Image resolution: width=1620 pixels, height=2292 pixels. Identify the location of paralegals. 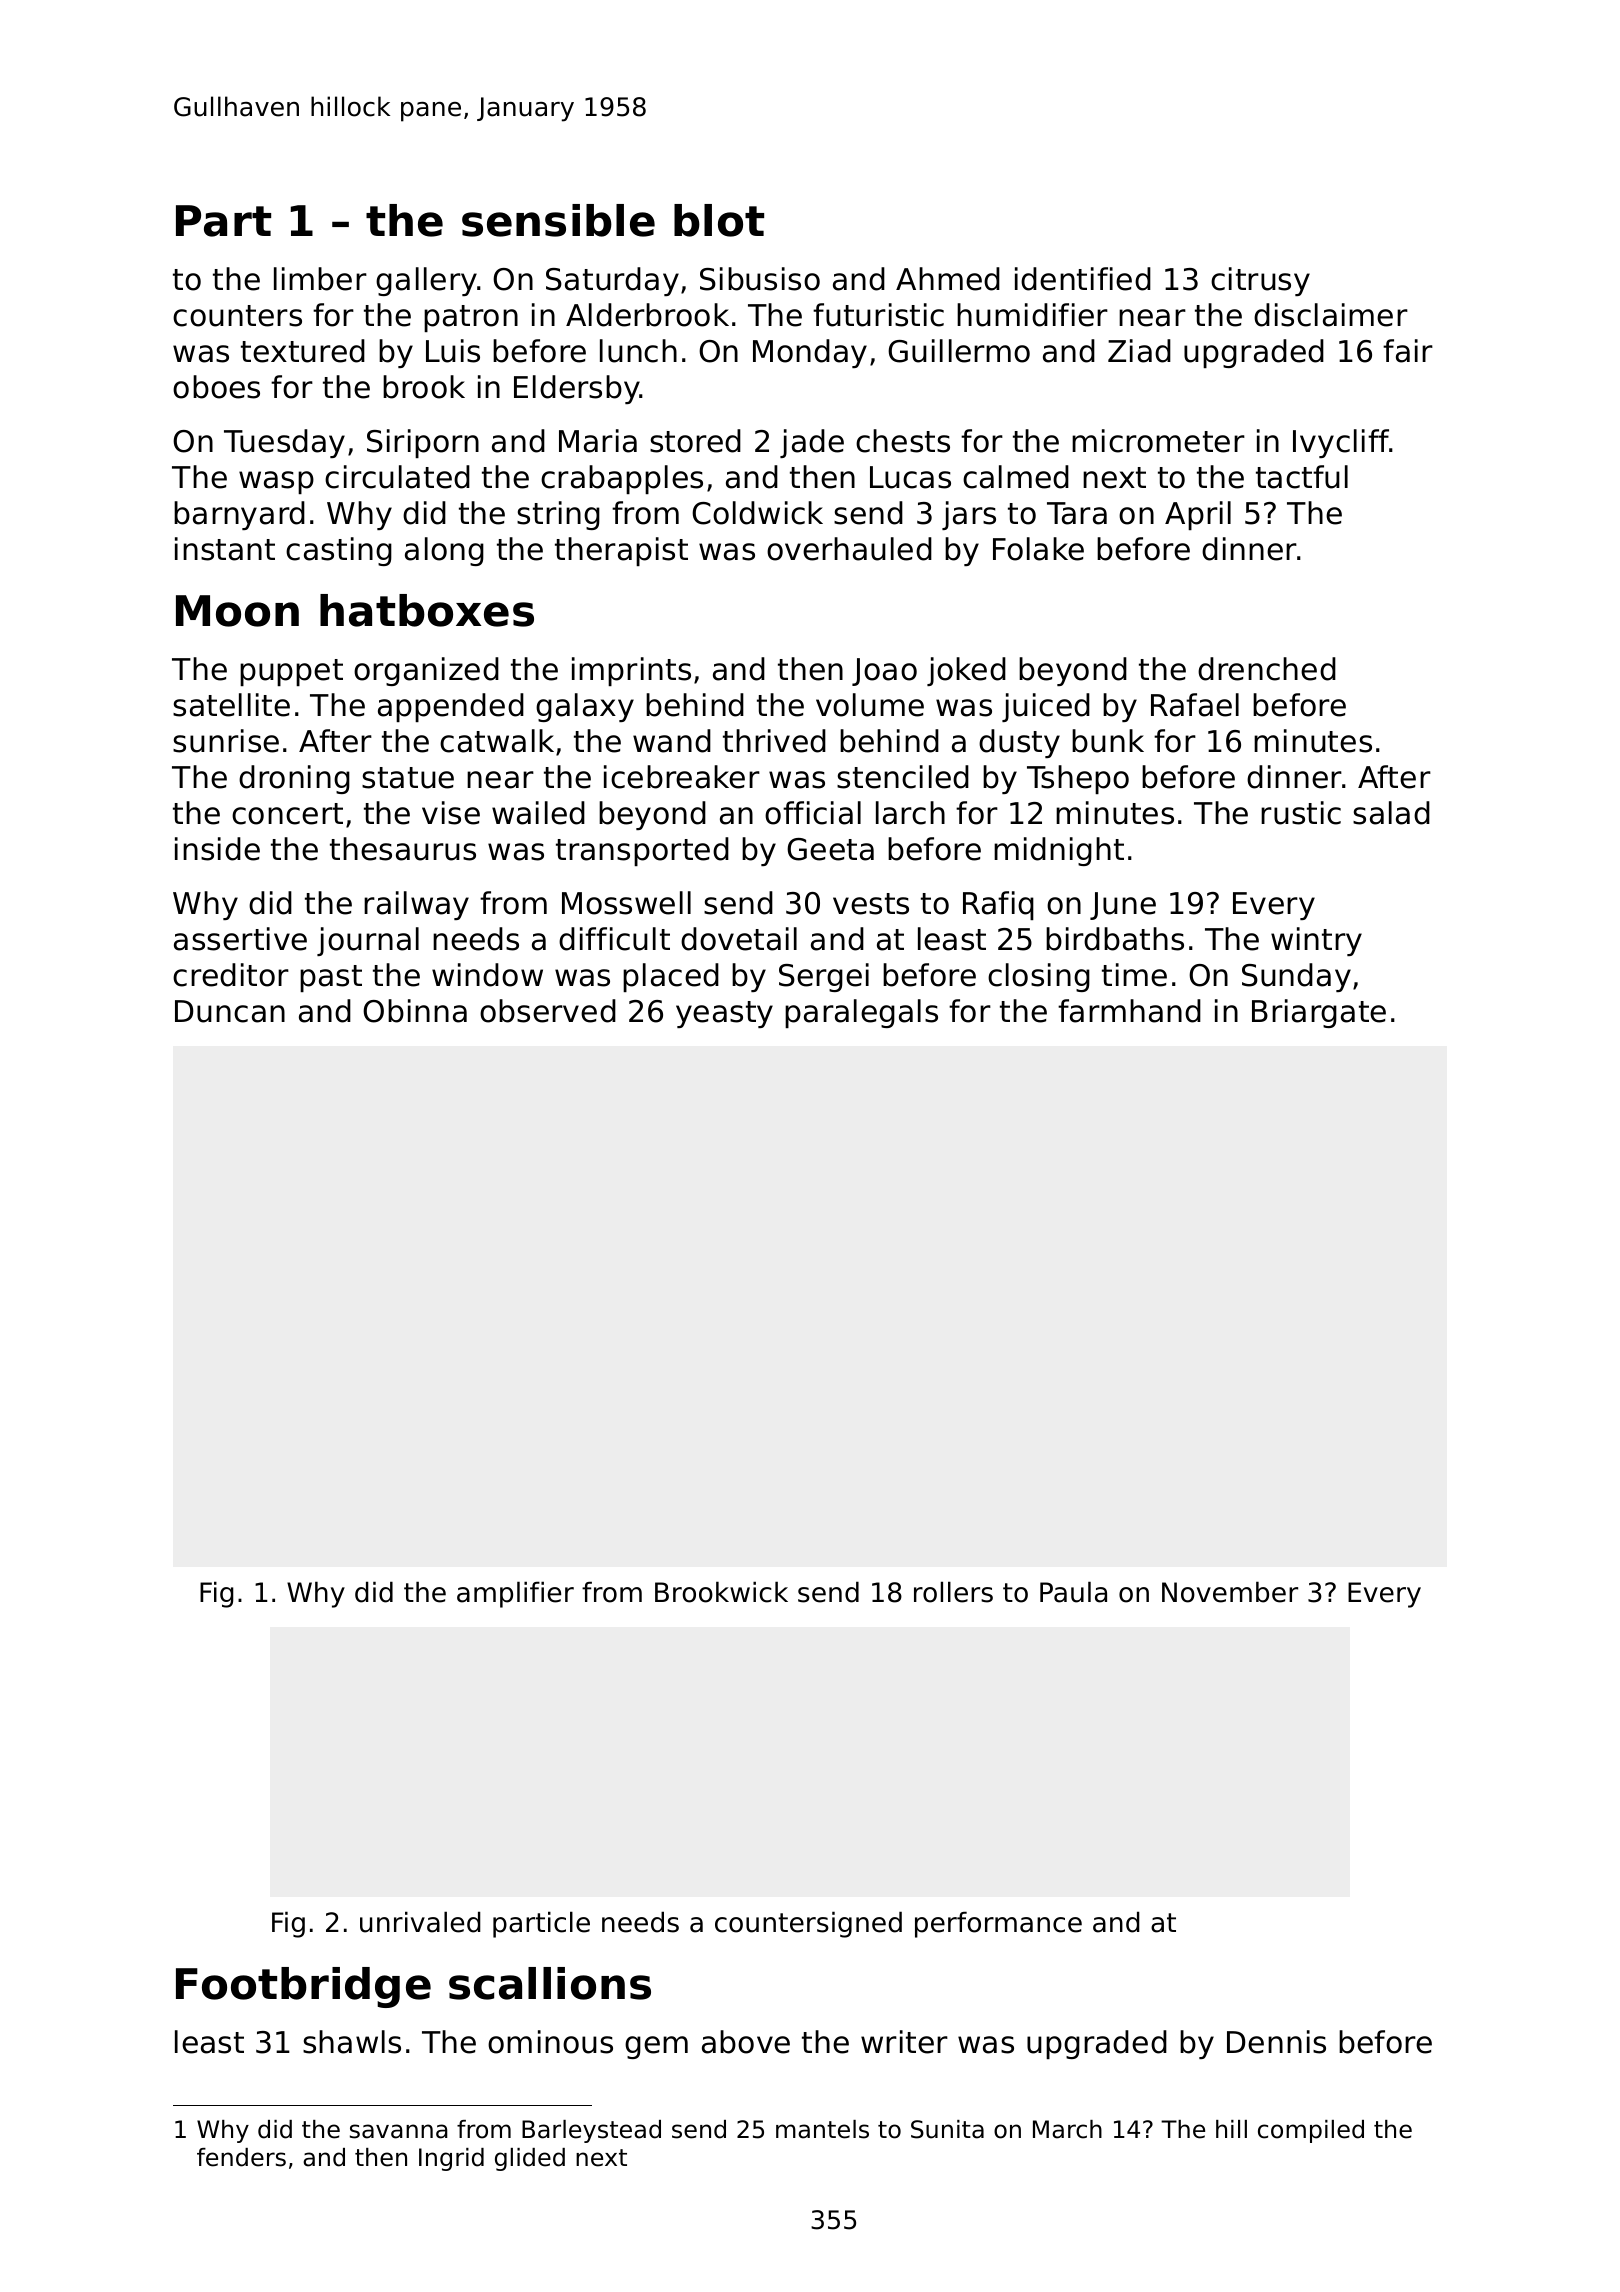
(861, 1013).
